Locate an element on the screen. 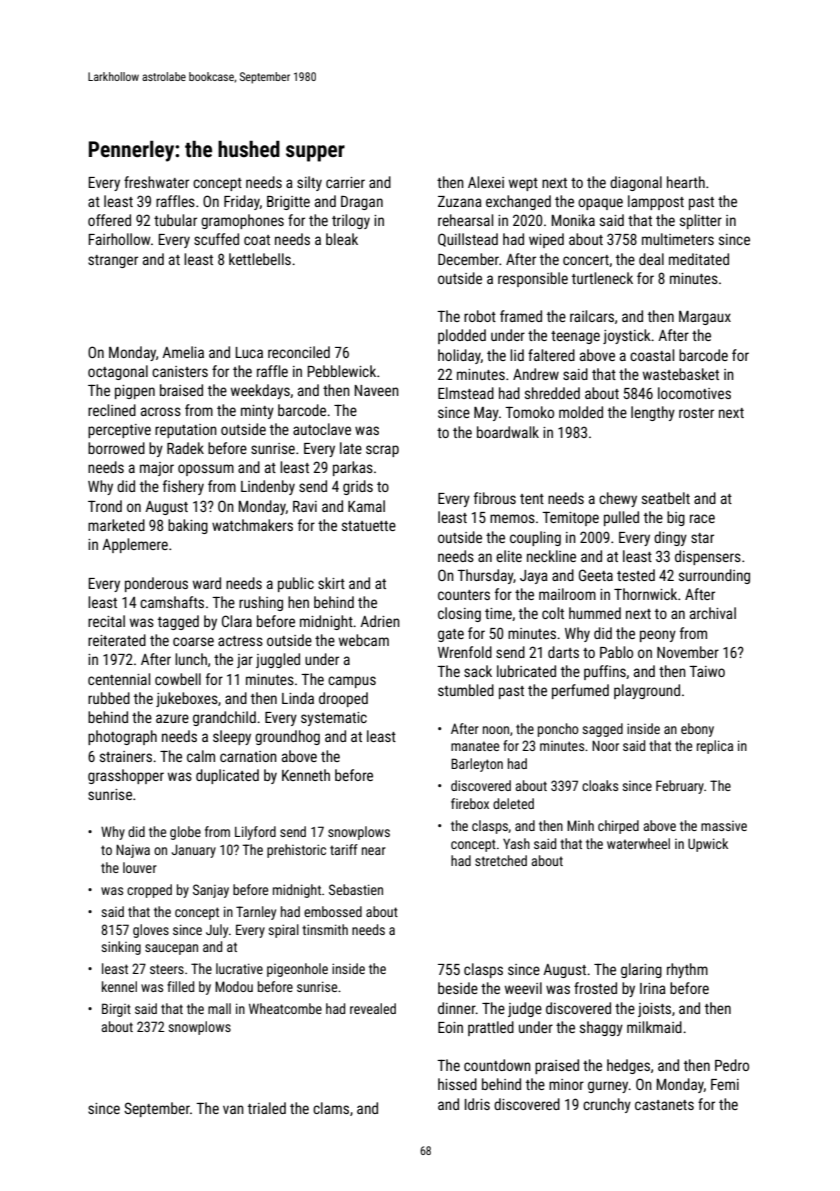  turtleneck is located at coordinates (602, 278).
